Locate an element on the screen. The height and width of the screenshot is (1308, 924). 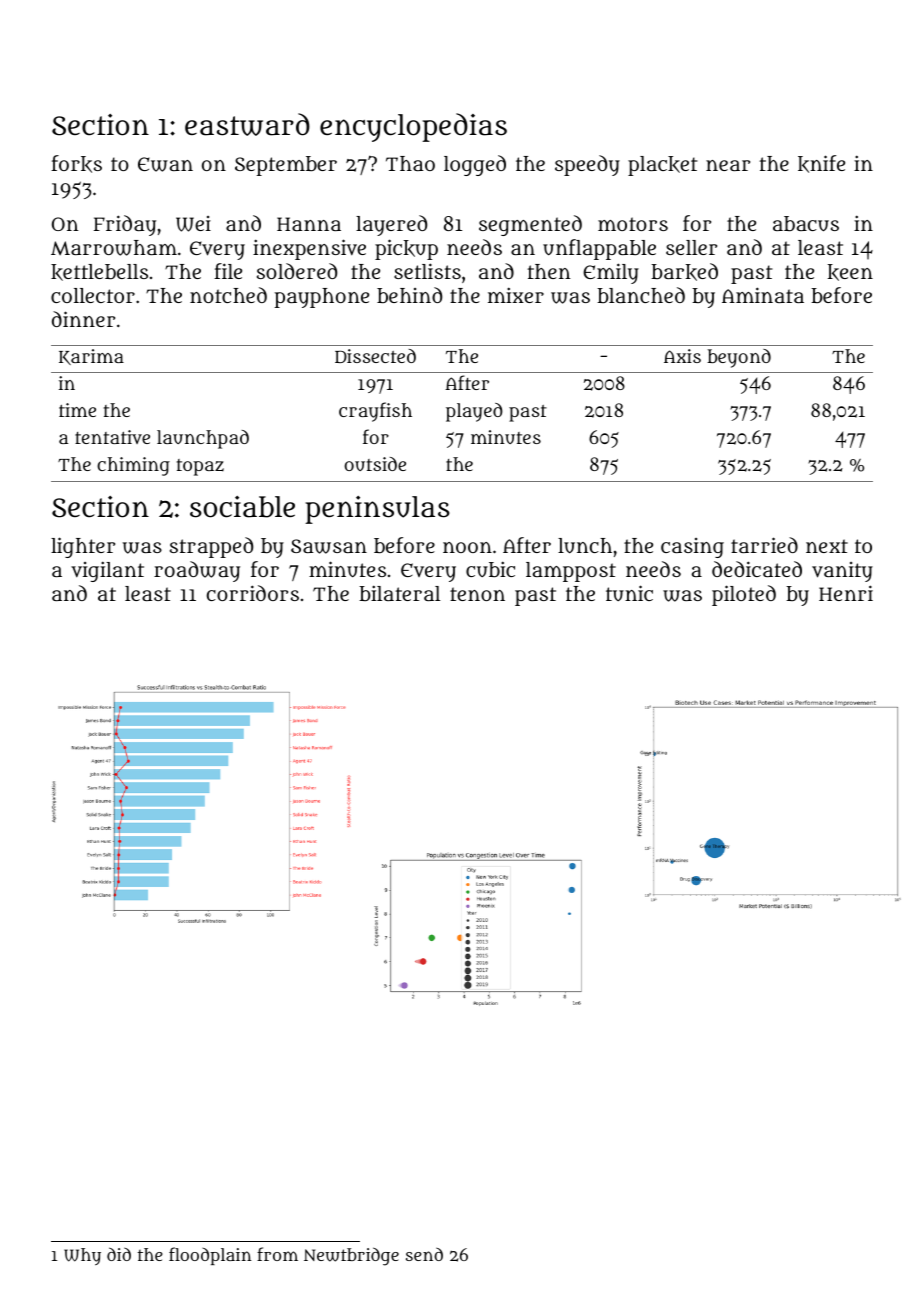
topaz is located at coordinates (200, 467).
